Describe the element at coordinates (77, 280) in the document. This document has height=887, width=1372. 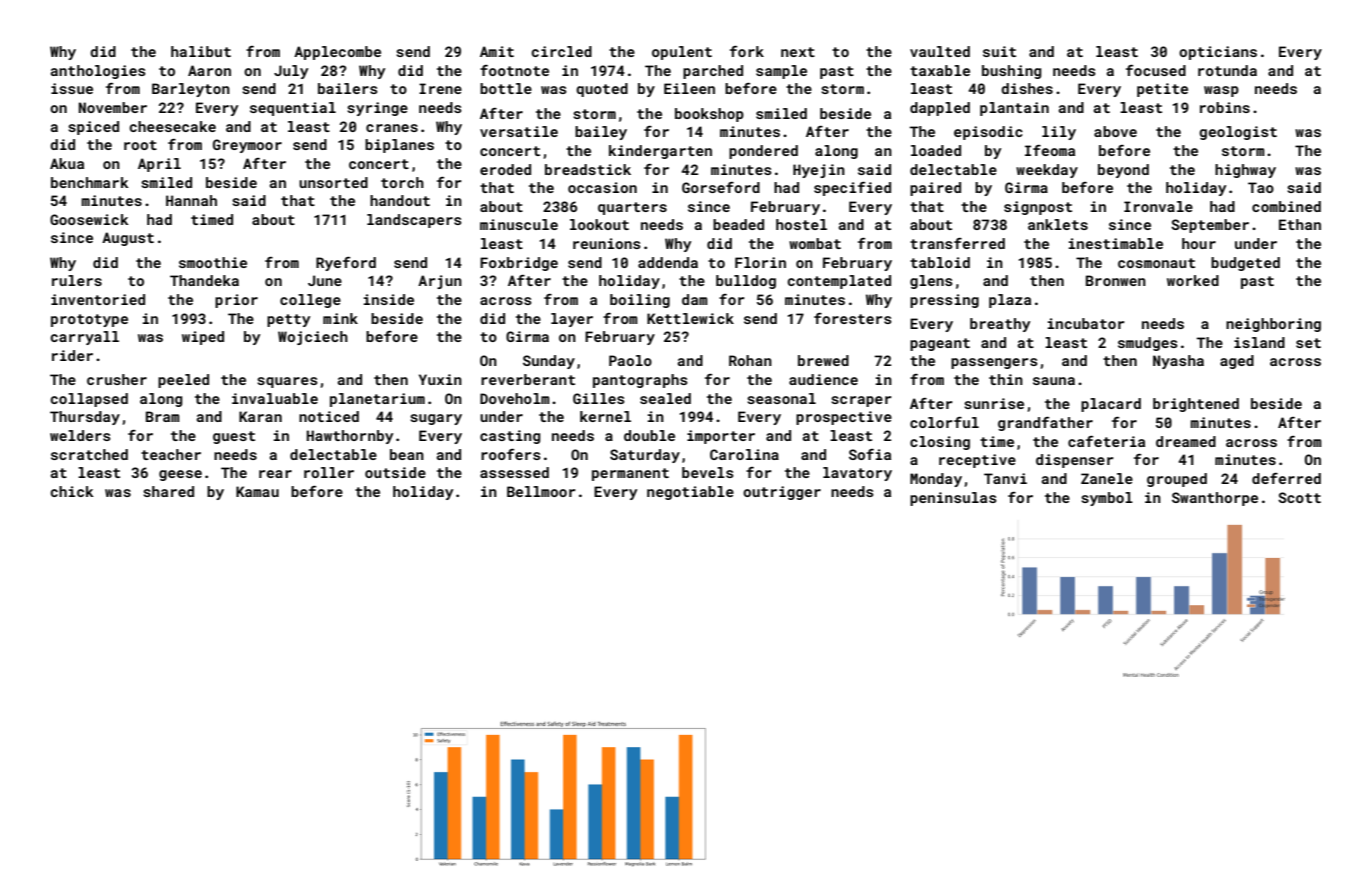
I see `rulers` at that location.
